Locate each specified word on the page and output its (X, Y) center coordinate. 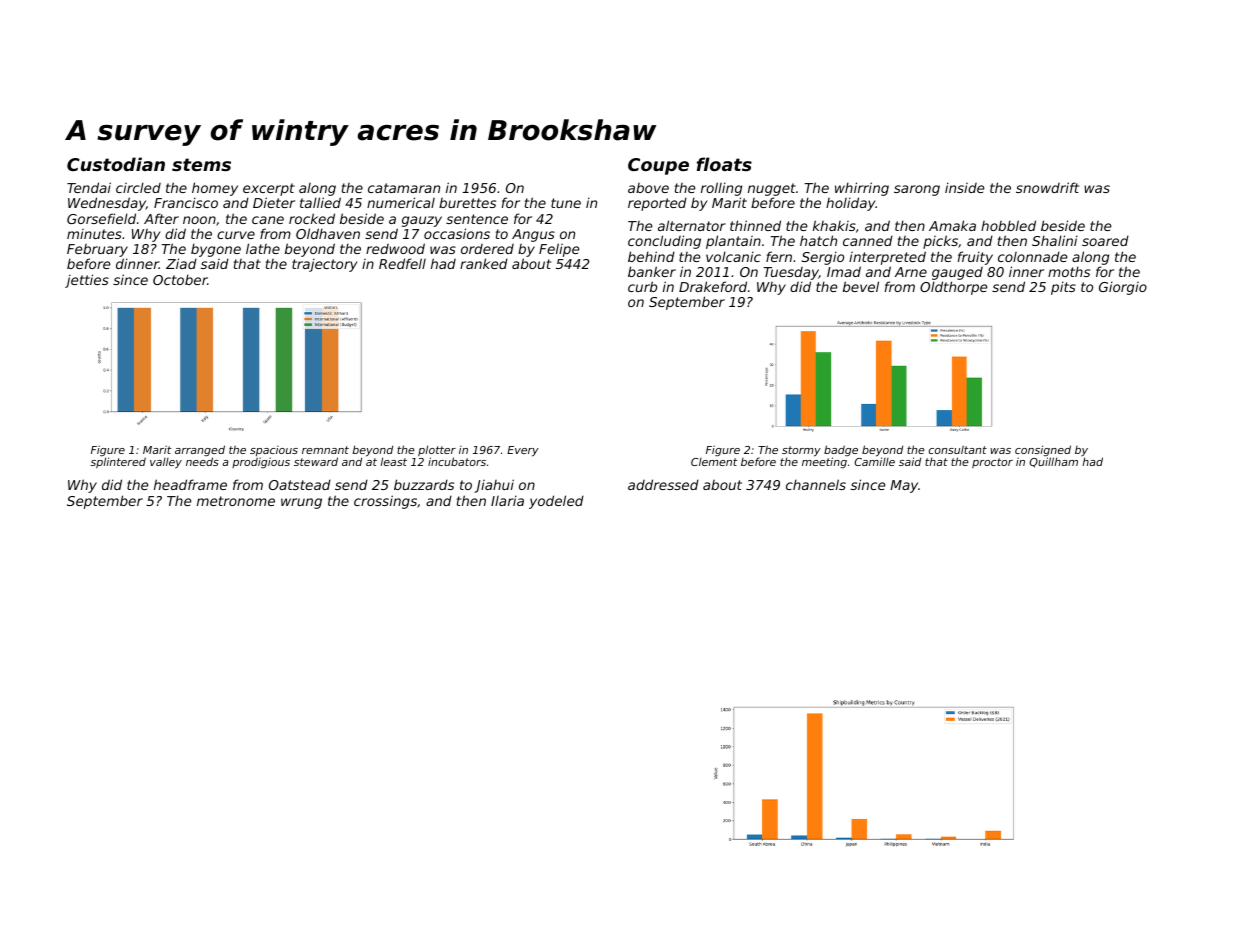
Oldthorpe (953, 288)
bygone (216, 250)
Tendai (89, 187)
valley (166, 463)
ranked (484, 263)
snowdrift (1047, 187)
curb (642, 286)
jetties (87, 281)
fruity (975, 258)
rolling (721, 189)
